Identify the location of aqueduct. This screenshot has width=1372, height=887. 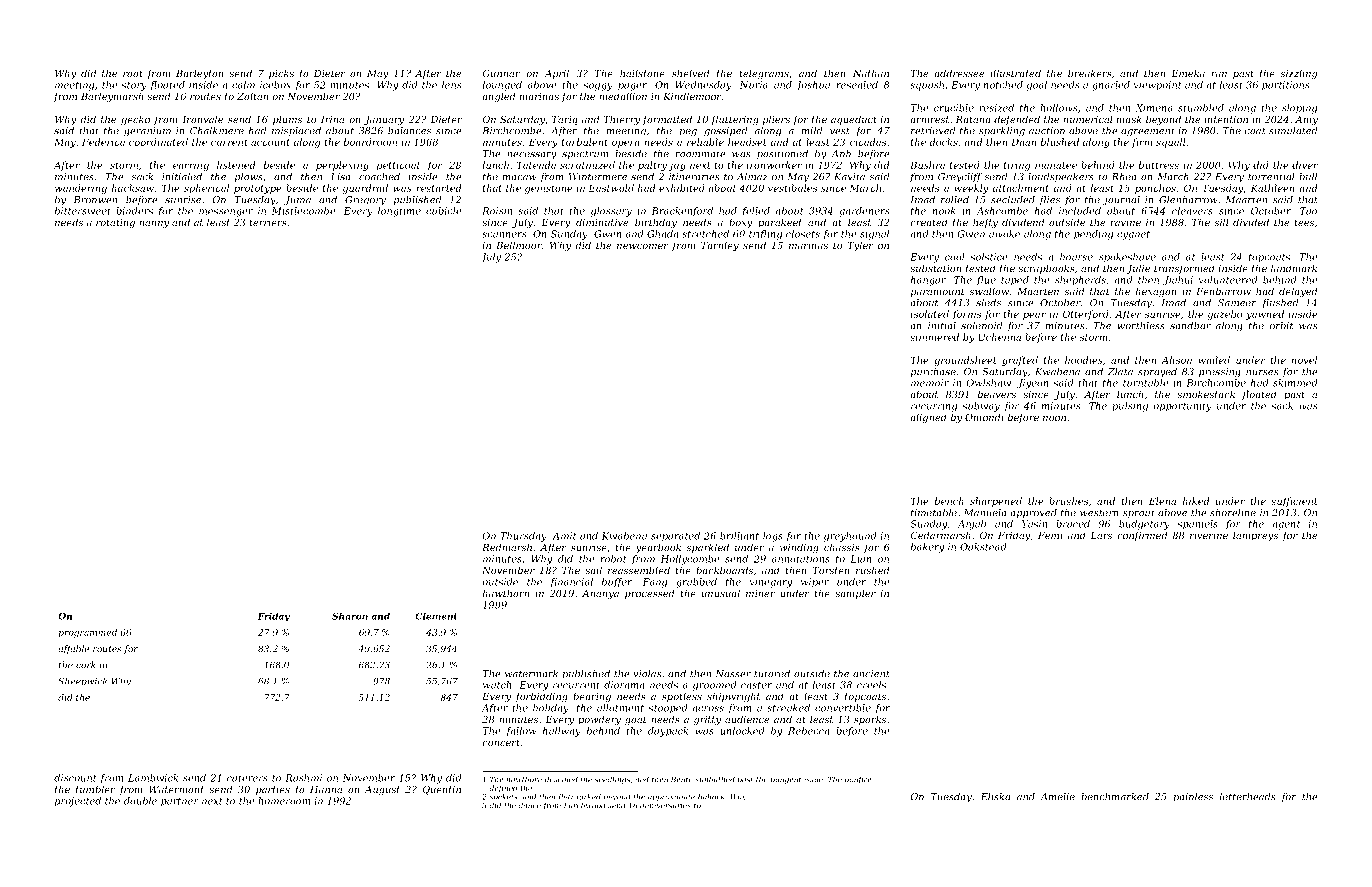
(854, 120).
